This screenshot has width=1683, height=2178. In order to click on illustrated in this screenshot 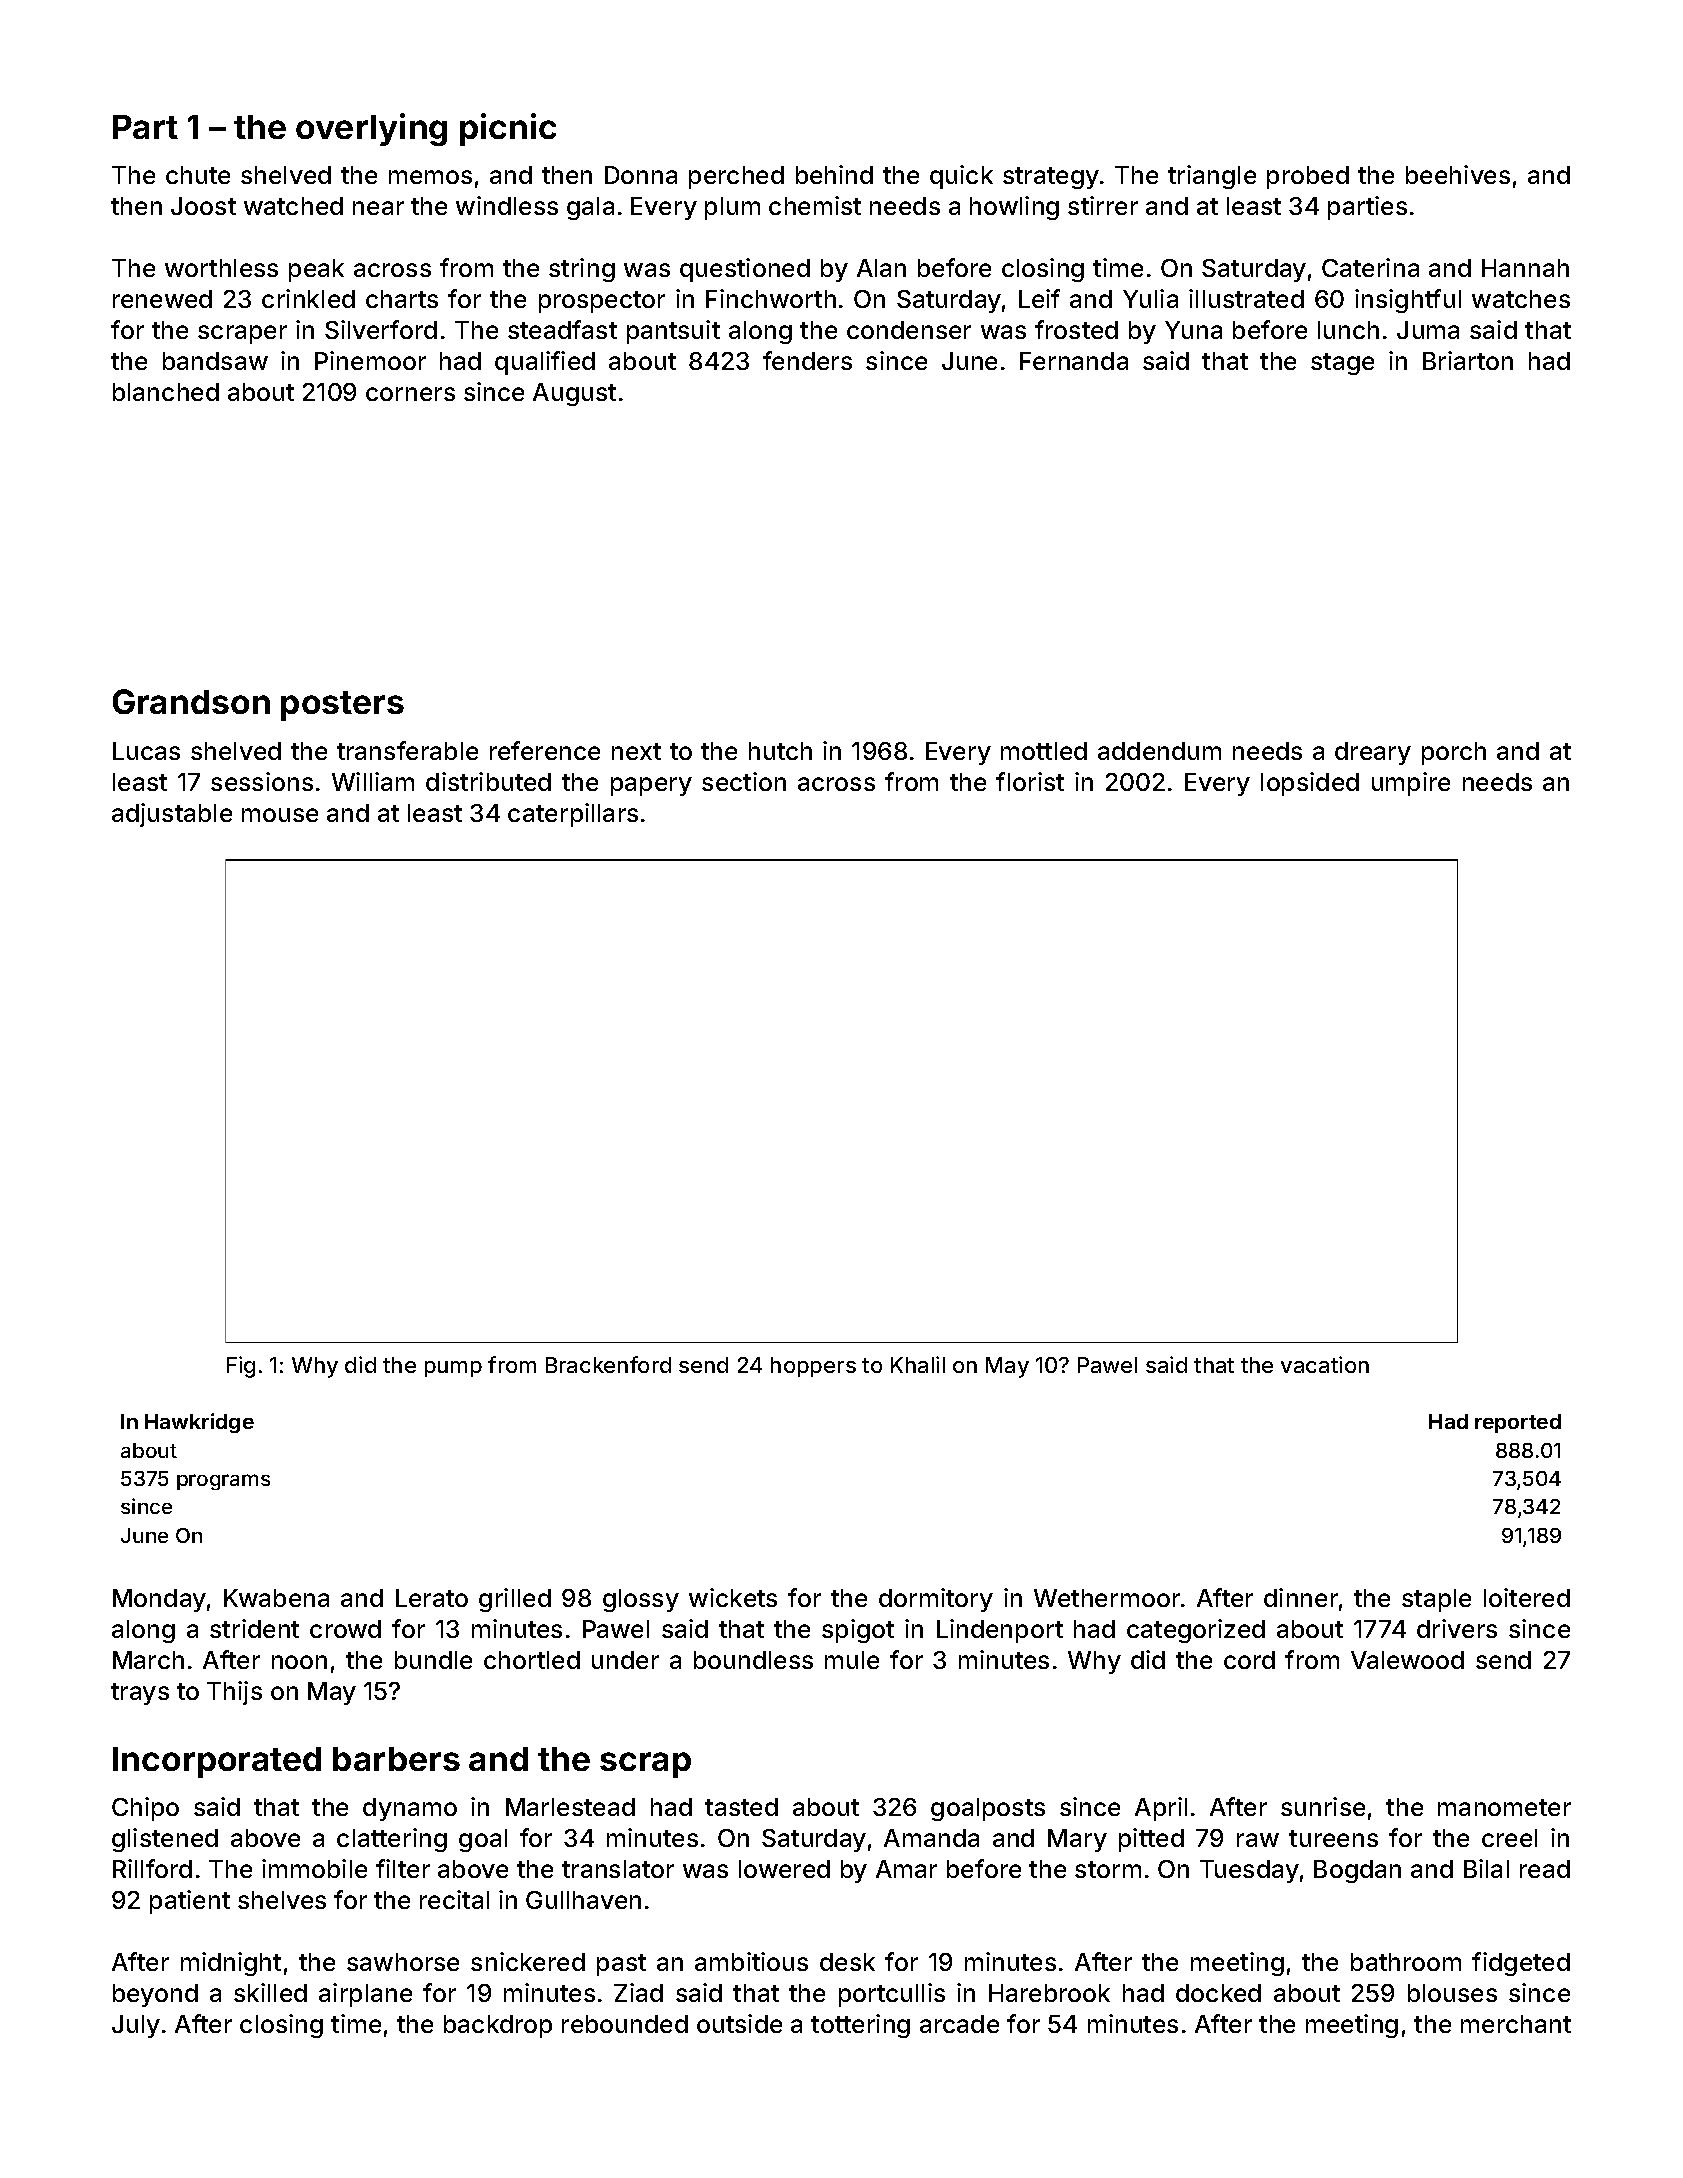, I will do `click(1246, 298)`.
